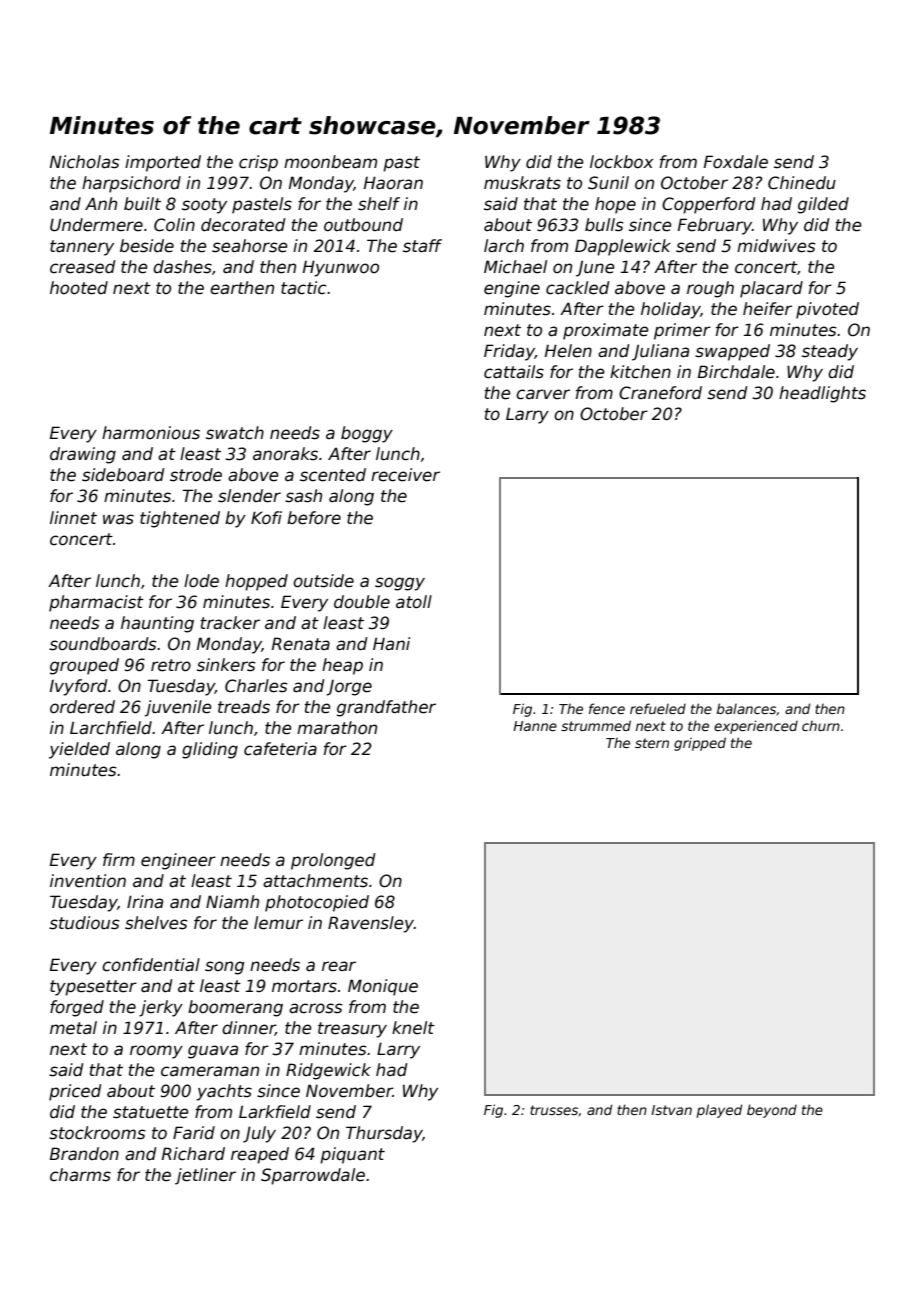 The image size is (924, 1314). I want to click on balances, so click(746, 708).
